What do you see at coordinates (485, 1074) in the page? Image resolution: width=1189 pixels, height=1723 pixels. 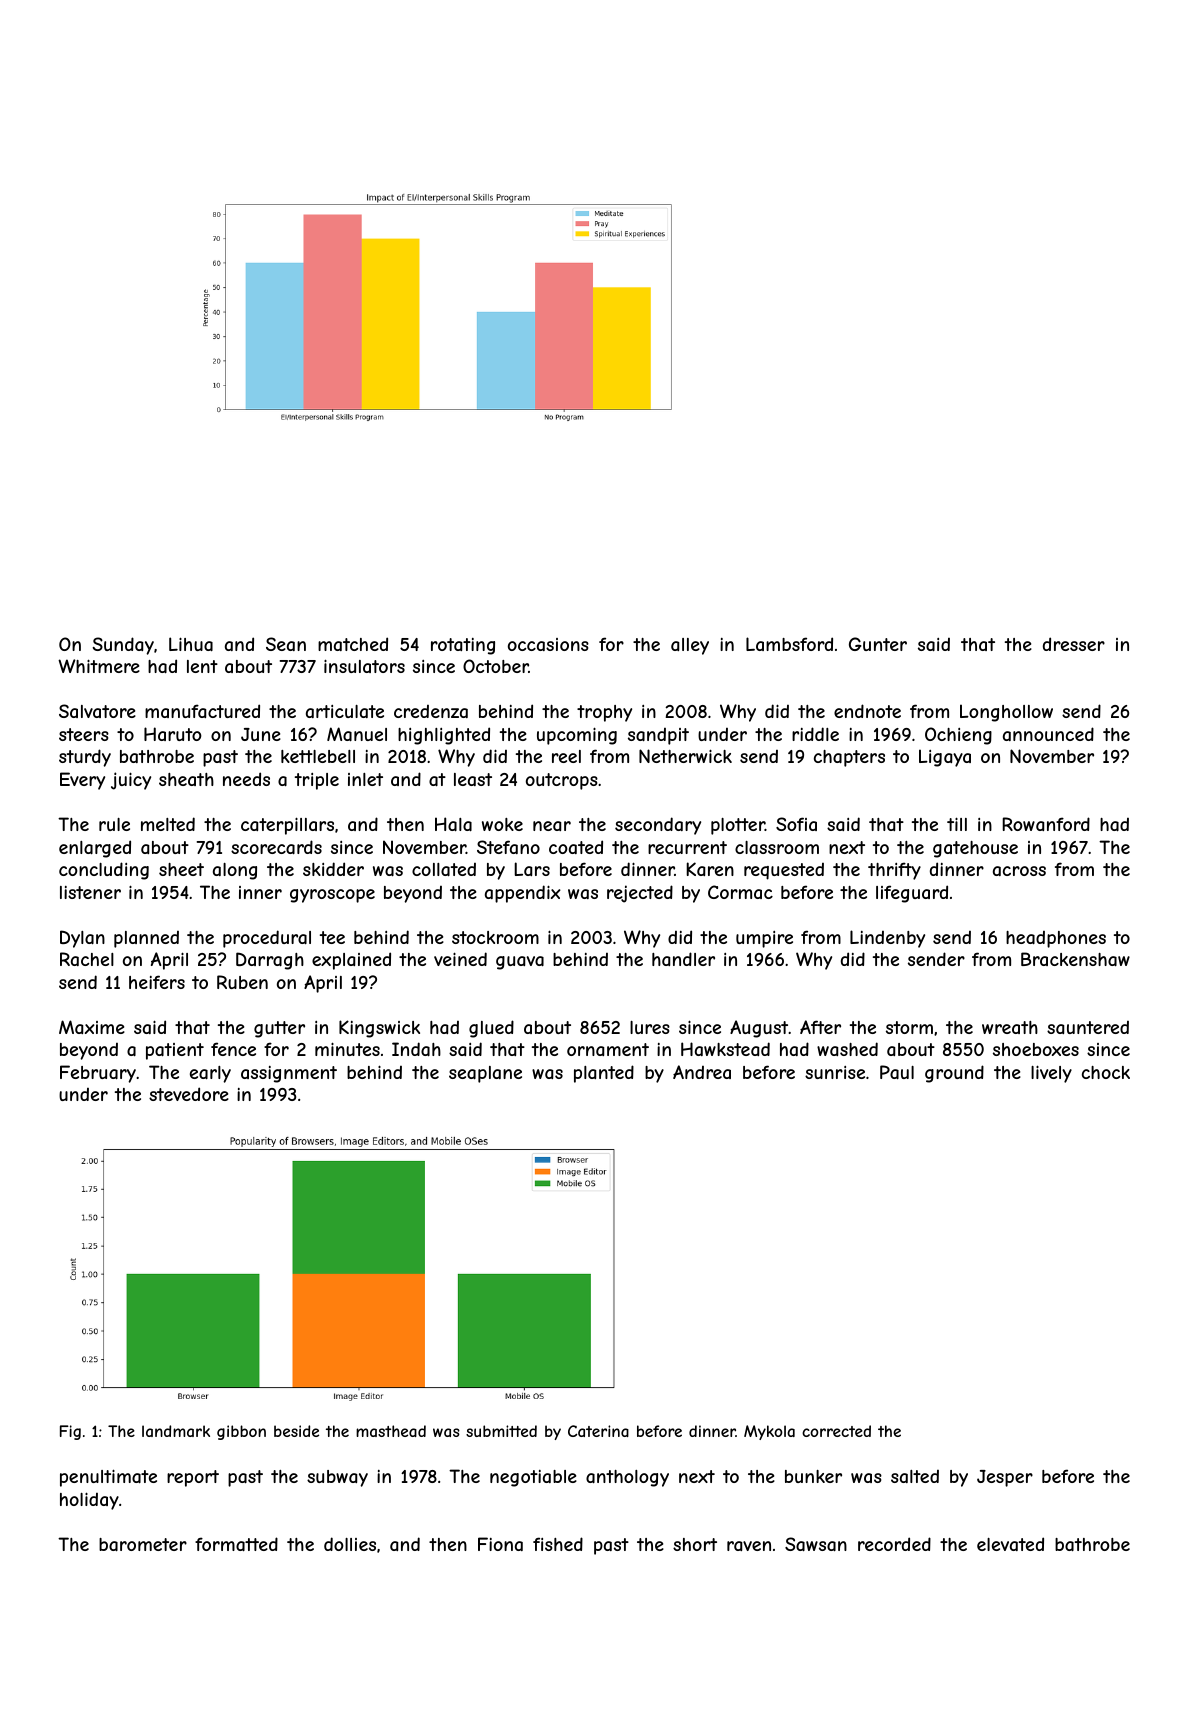 I see `seaplane` at bounding box center [485, 1074].
